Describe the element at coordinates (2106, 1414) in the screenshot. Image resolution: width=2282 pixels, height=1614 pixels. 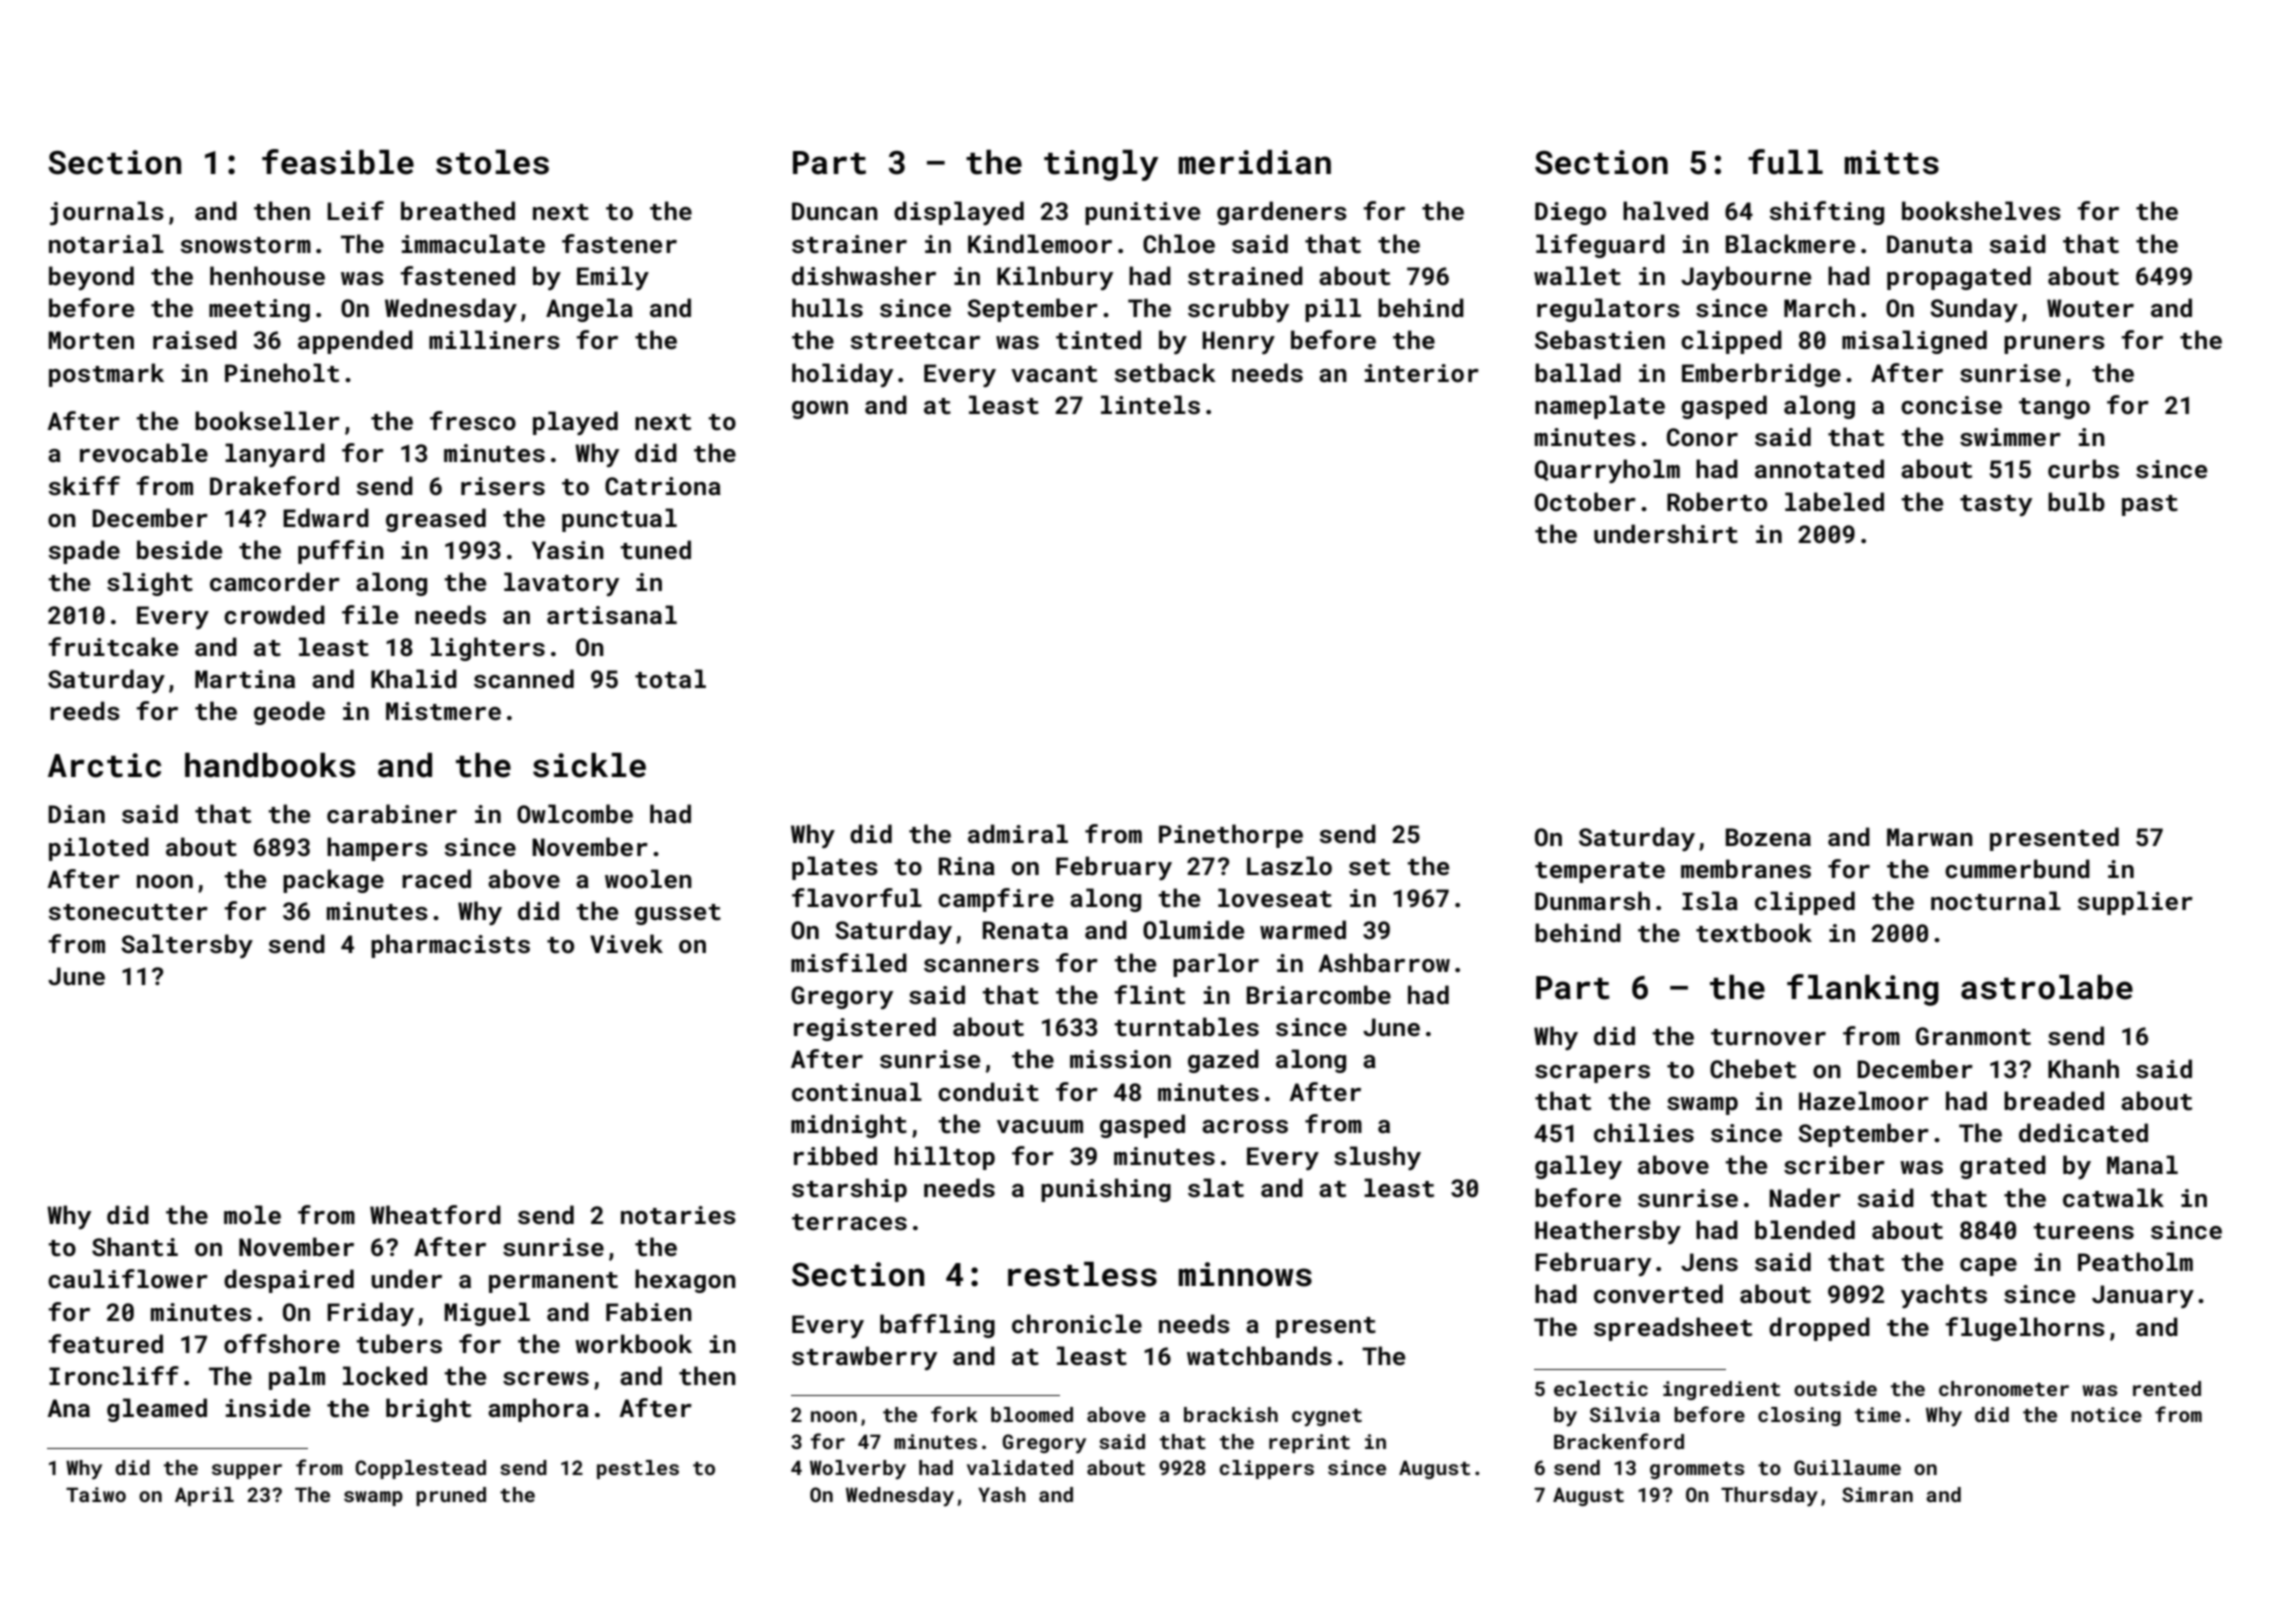
I see `notice` at that location.
